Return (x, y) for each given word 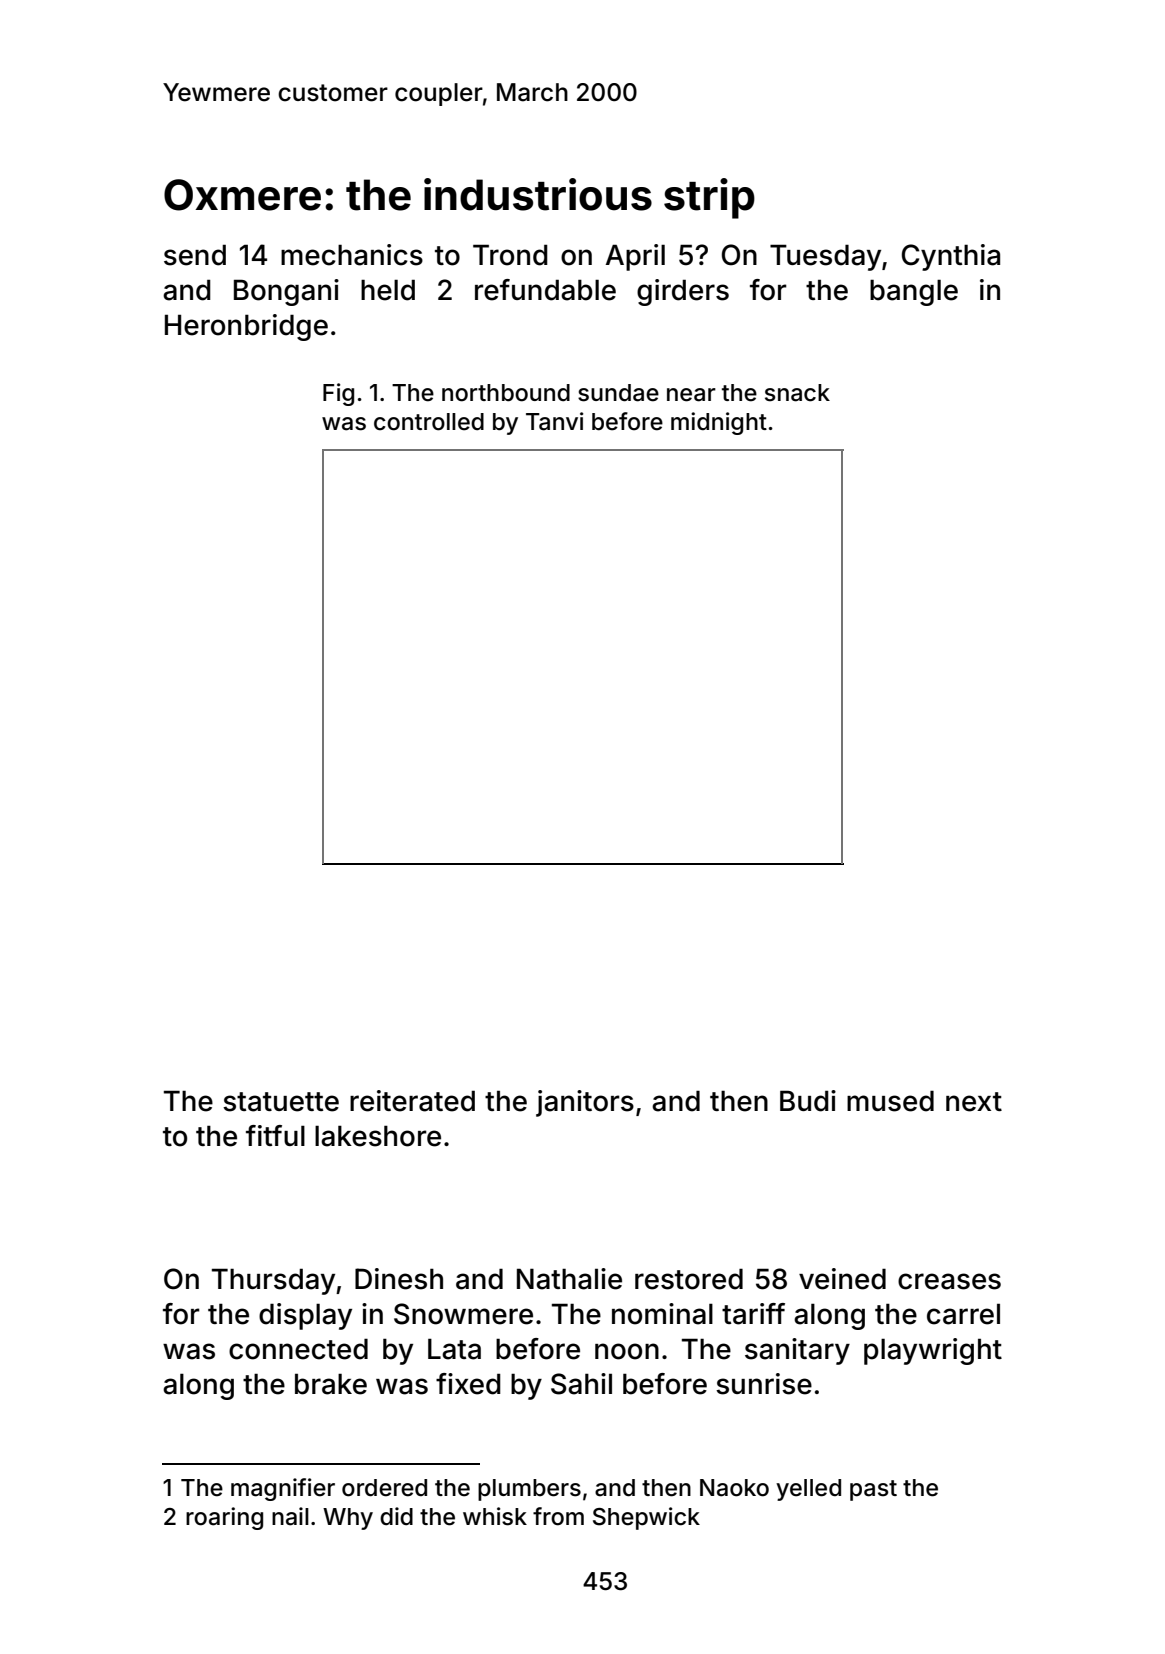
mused (890, 1101)
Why (348, 1519)
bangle (914, 293)
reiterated (412, 1101)
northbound (506, 393)
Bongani (286, 292)
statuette (281, 1102)
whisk (495, 1516)
